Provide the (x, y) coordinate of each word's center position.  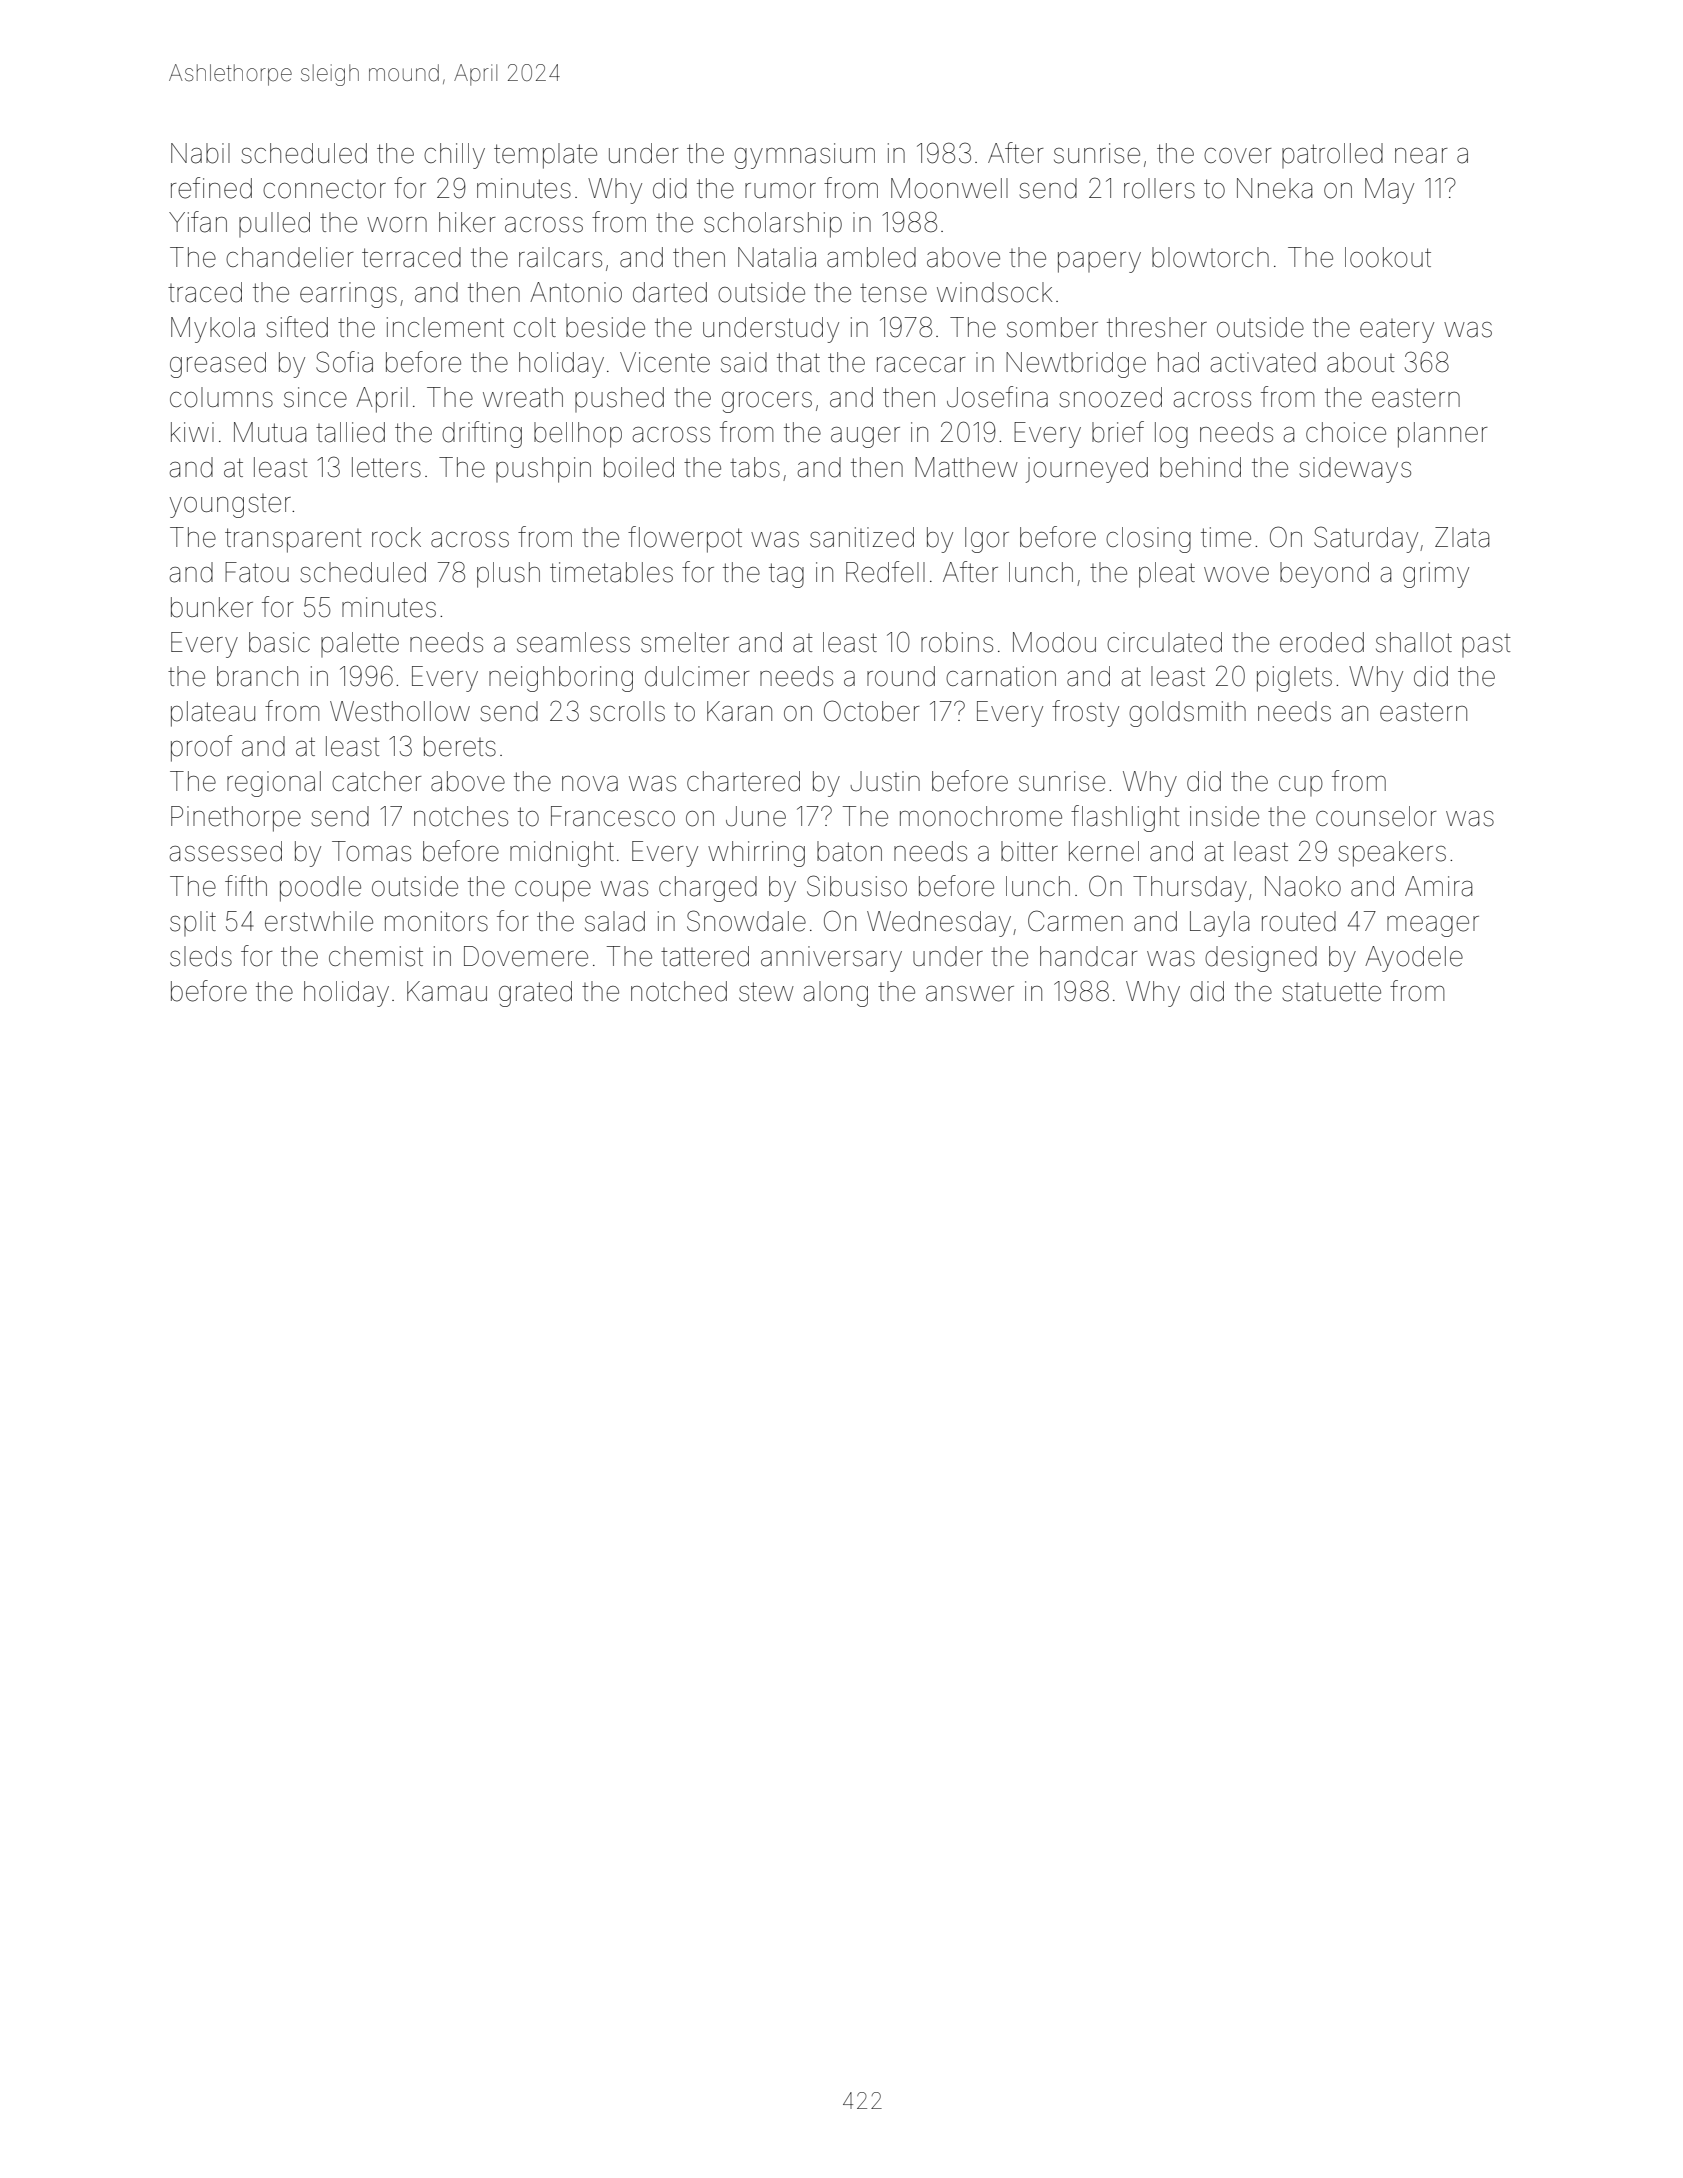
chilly (454, 156)
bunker (212, 607)
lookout (1388, 257)
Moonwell (949, 188)
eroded (1322, 642)
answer (970, 994)
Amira (1438, 886)
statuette (1331, 992)
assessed (226, 851)
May (1389, 191)
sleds (201, 956)
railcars (560, 257)
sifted (297, 327)
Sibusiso (857, 886)
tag (786, 575)
